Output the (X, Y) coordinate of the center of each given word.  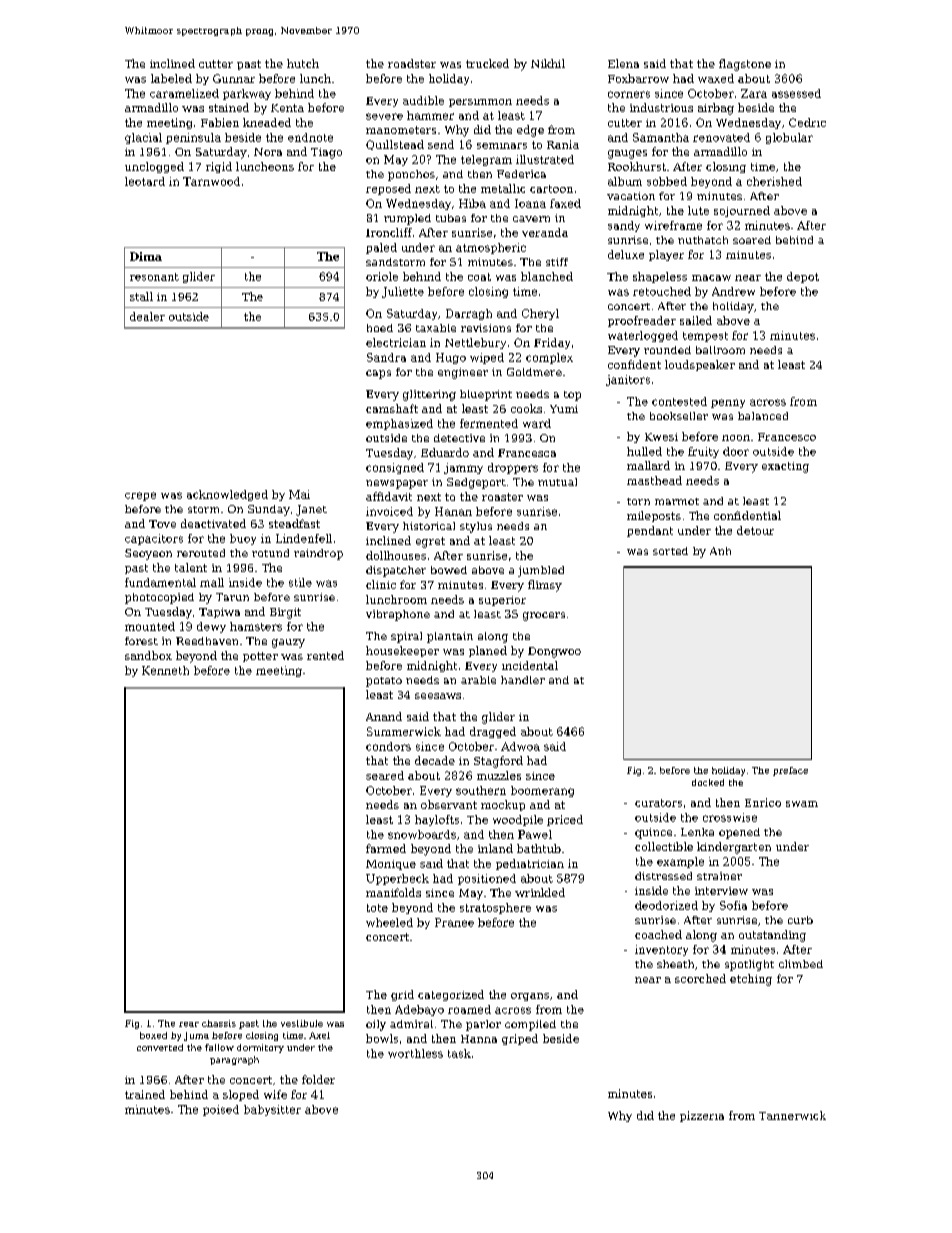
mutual (557, 482)
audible (423, 100)
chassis (219, 1023)
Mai (299, 494)
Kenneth (165, 670)
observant (449, 804)
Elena (623, 63)
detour (755, 530)
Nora (268, 152)
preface (790, 771)
